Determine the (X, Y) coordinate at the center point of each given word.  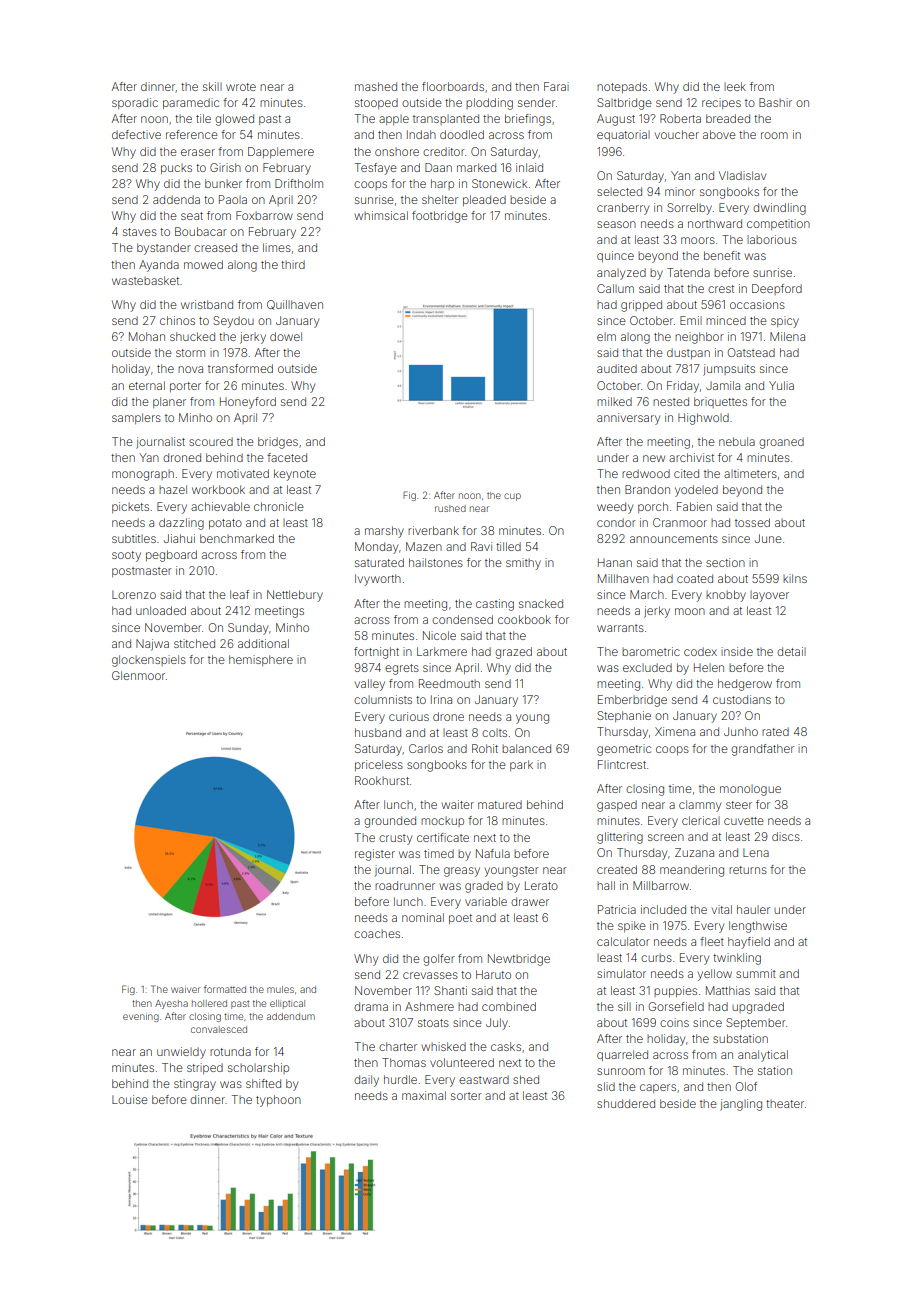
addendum (291, 1016)
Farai (556, 86)
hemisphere (261, 660)
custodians (742, 699)
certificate (443, 837)
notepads (622, 87)
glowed (234, 120)
